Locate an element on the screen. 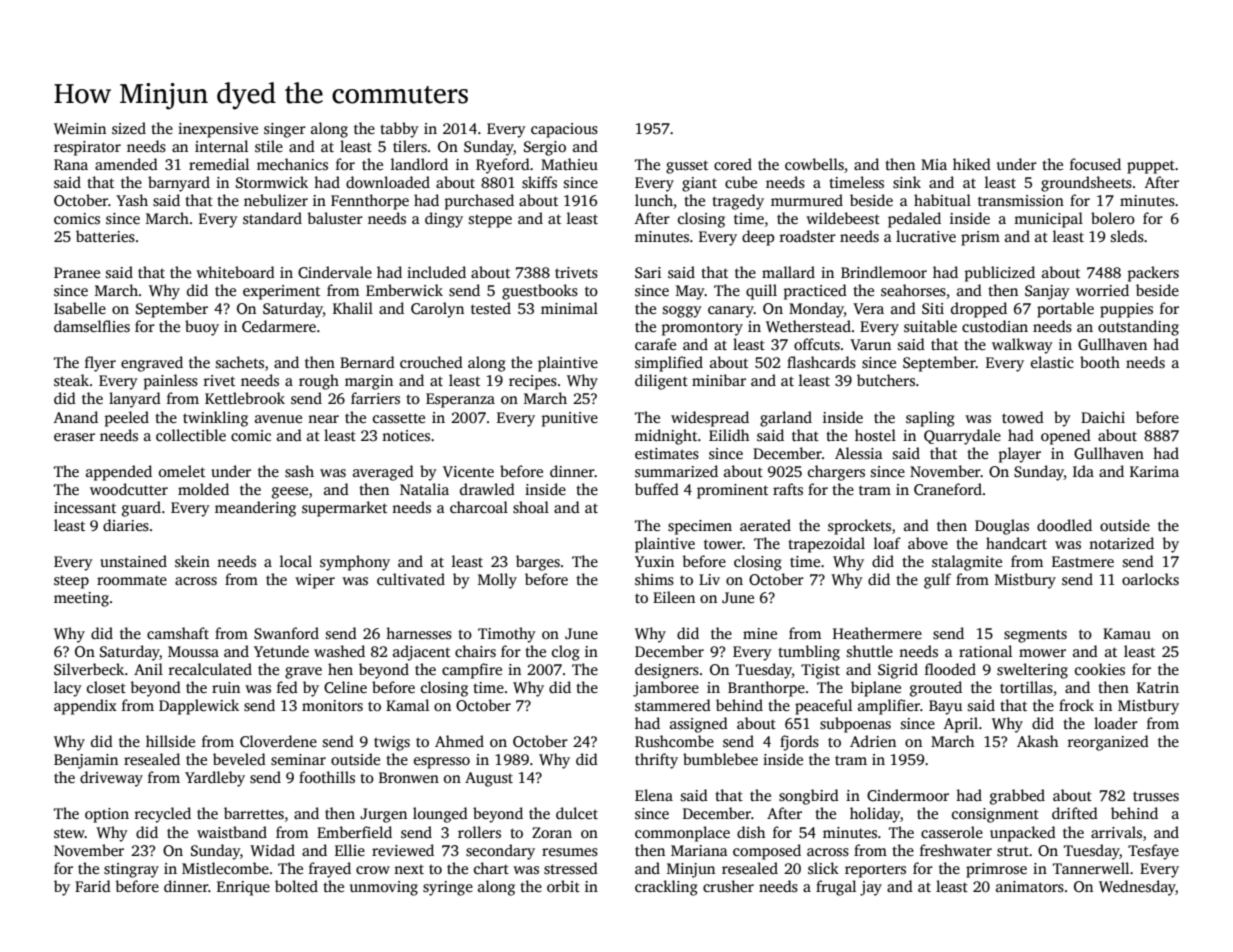 The height and width of the screenshot is (952, 1233). outstanding is located at coordinates (1138, 328).
